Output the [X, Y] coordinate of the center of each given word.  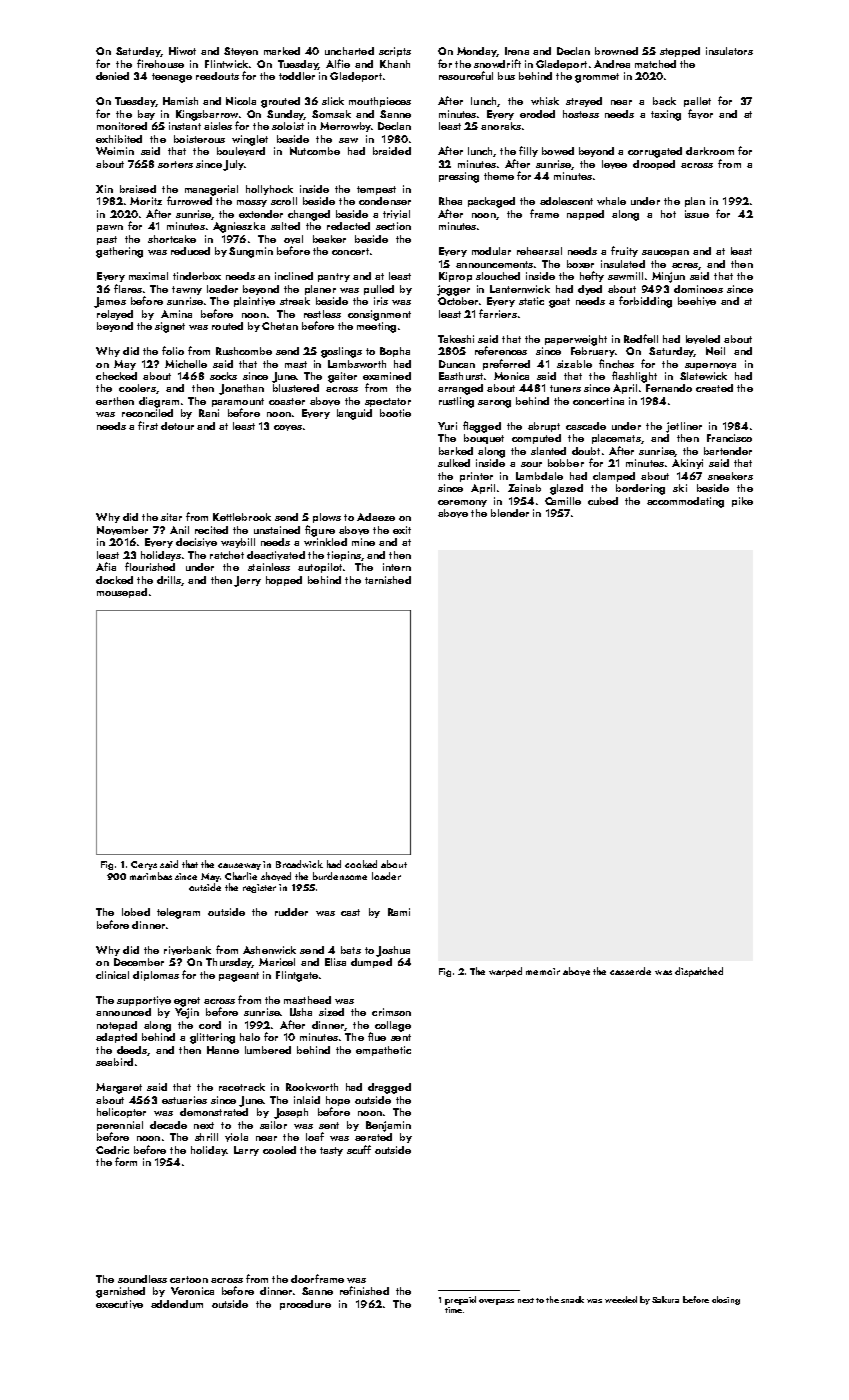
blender [510, 513]
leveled [703, 339]
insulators [729, 51]
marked [282, 51]
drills [169, 580]
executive [119, 1304]
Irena [517, 51]
